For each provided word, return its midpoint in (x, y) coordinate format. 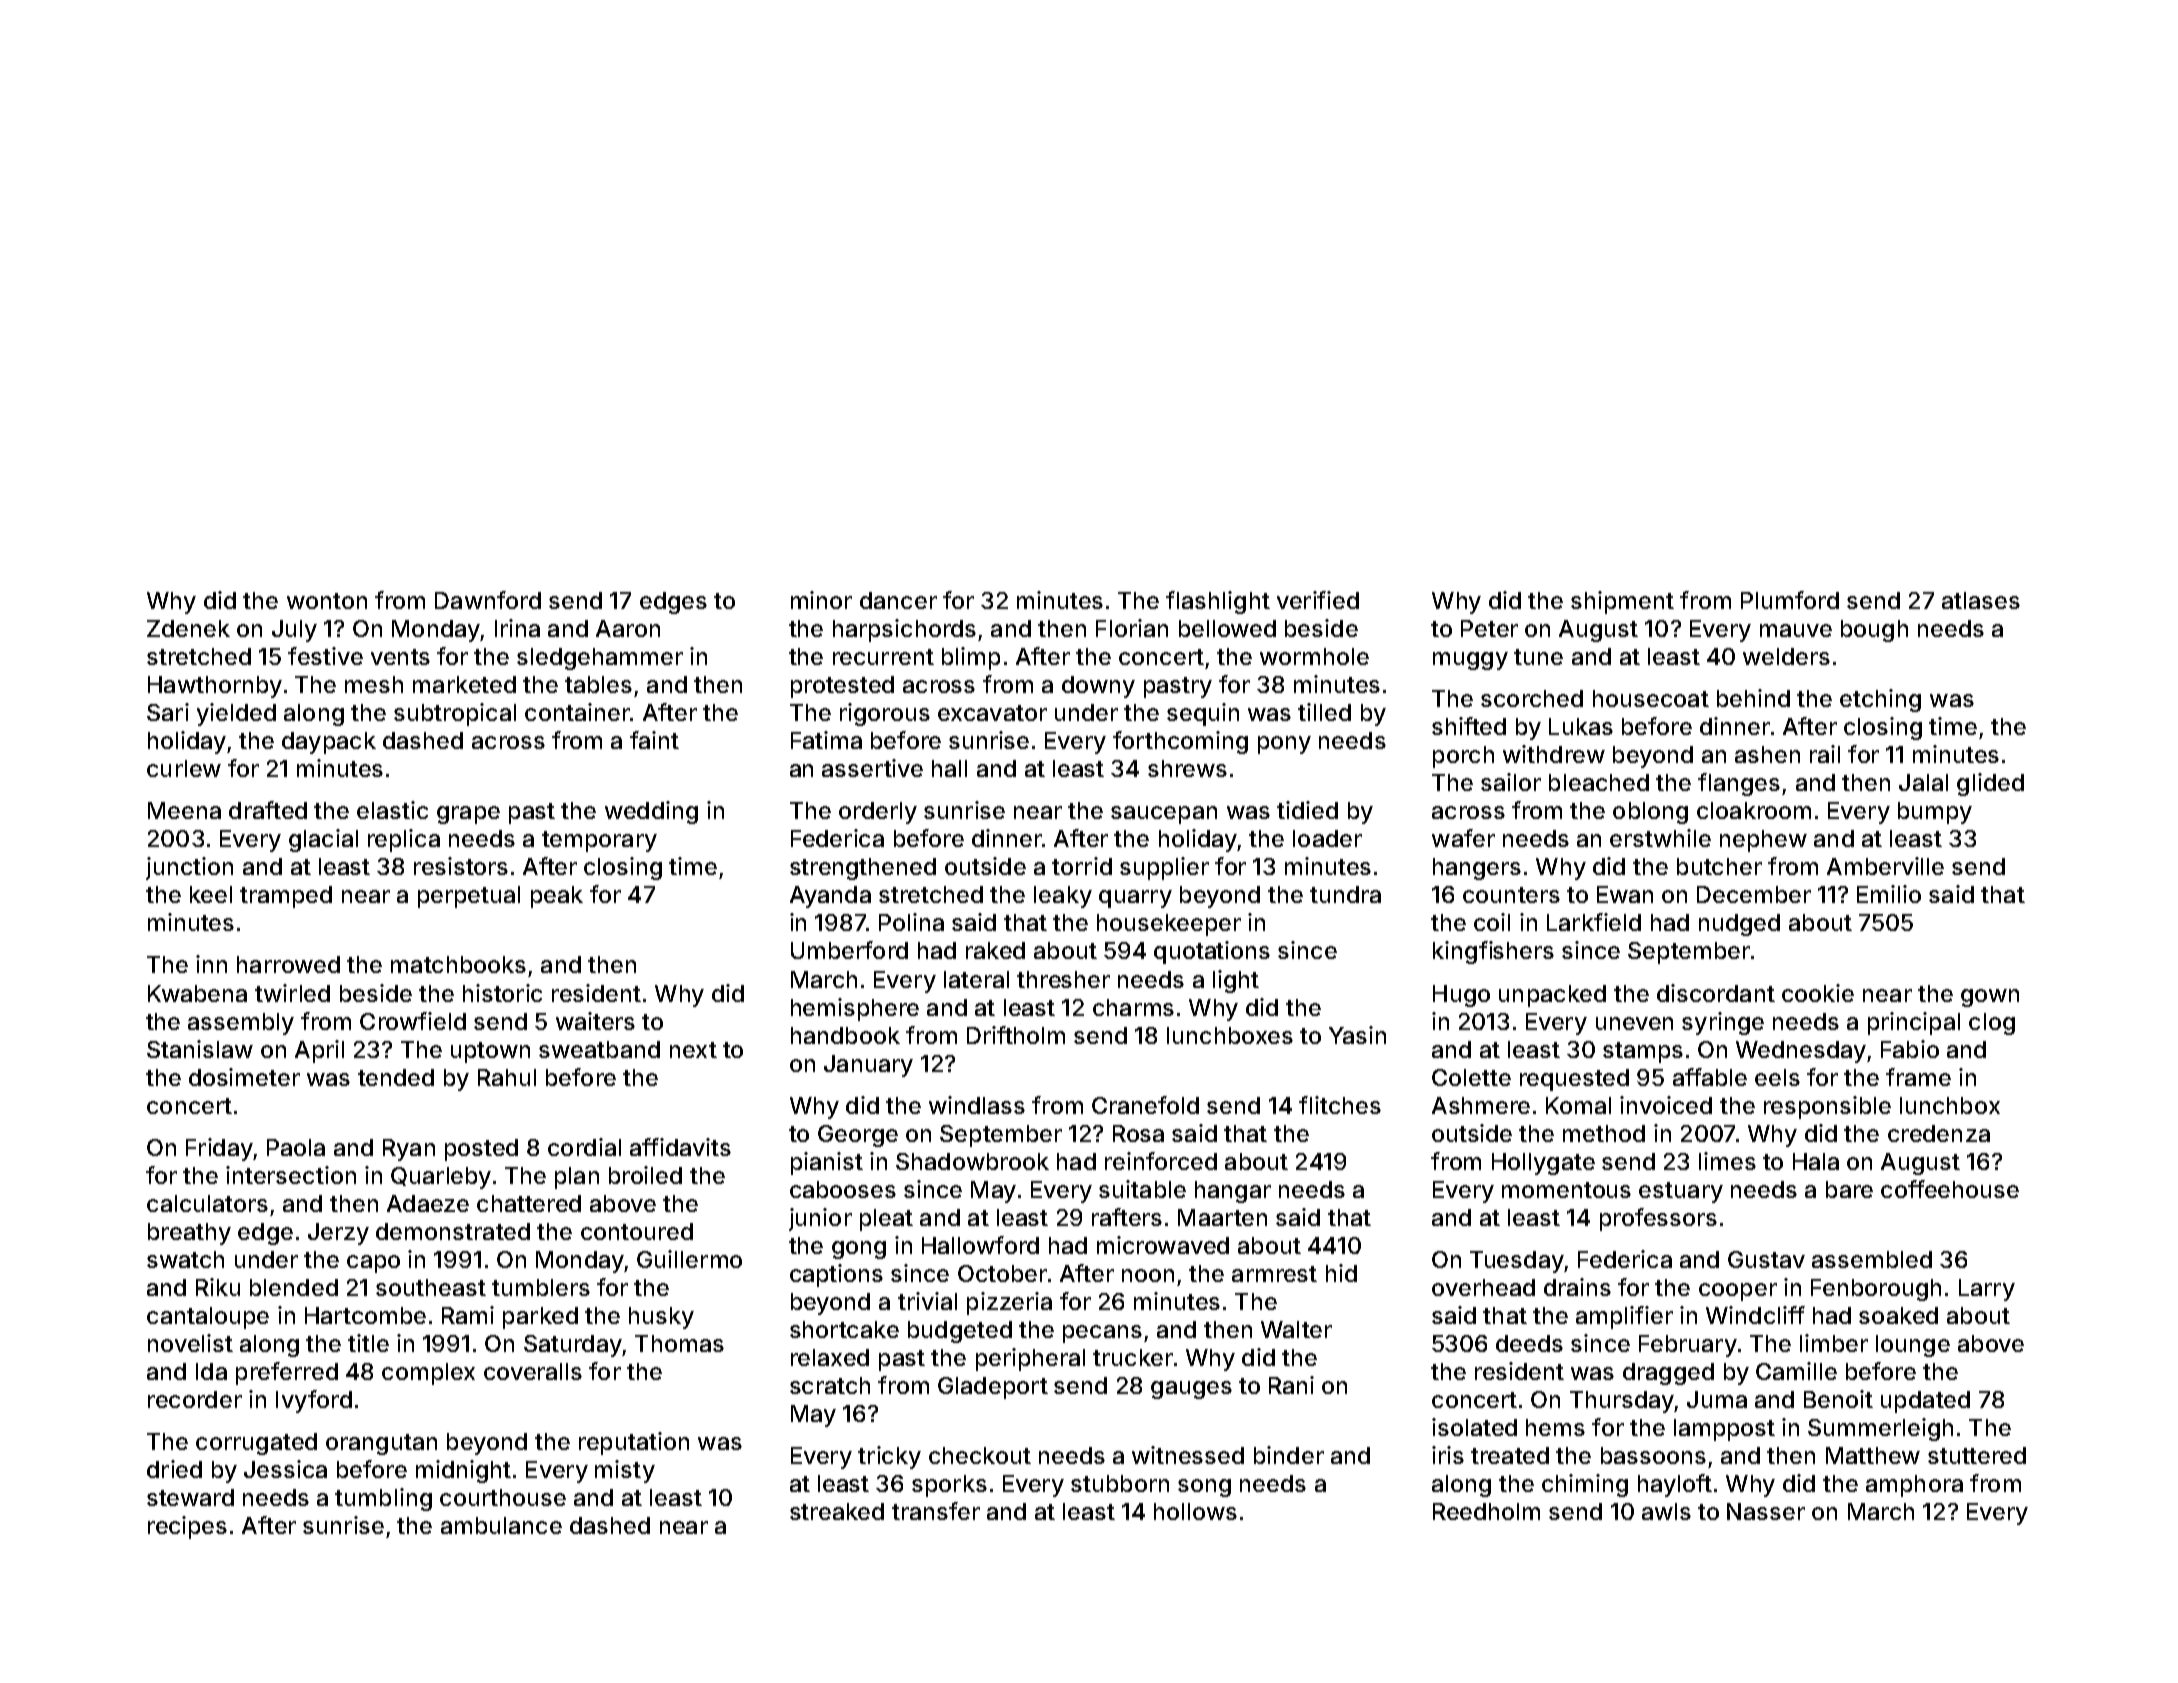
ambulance (501, 1525)
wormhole (1314, 656)
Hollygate (1543, 1164)
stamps (1643, 1052)
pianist (827, 1163)
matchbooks (458, 964)
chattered (529, 1203)
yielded (236, 714)
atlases (1981, 600)
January (868, 1066)
